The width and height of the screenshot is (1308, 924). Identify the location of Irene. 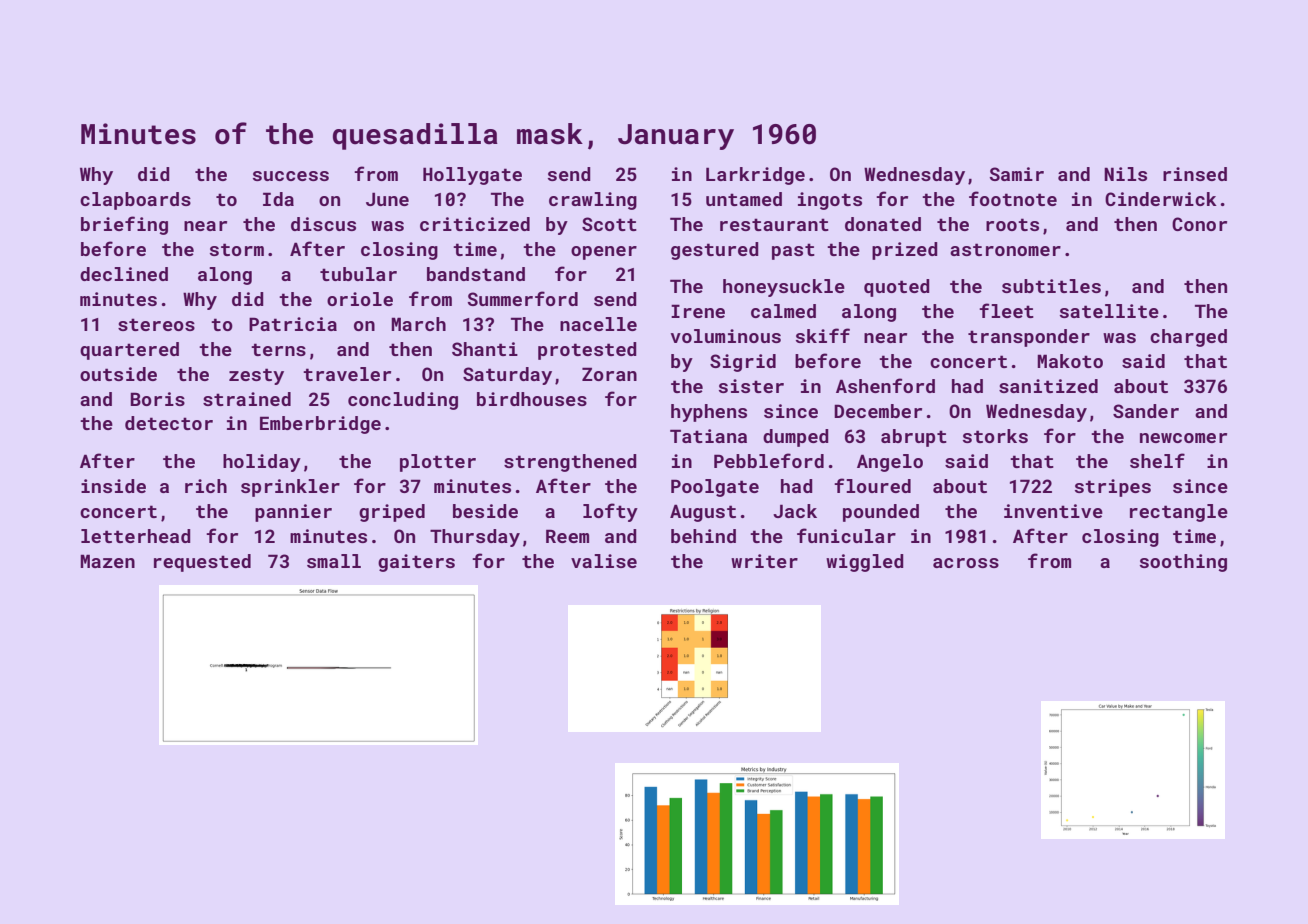
(698, 311).
